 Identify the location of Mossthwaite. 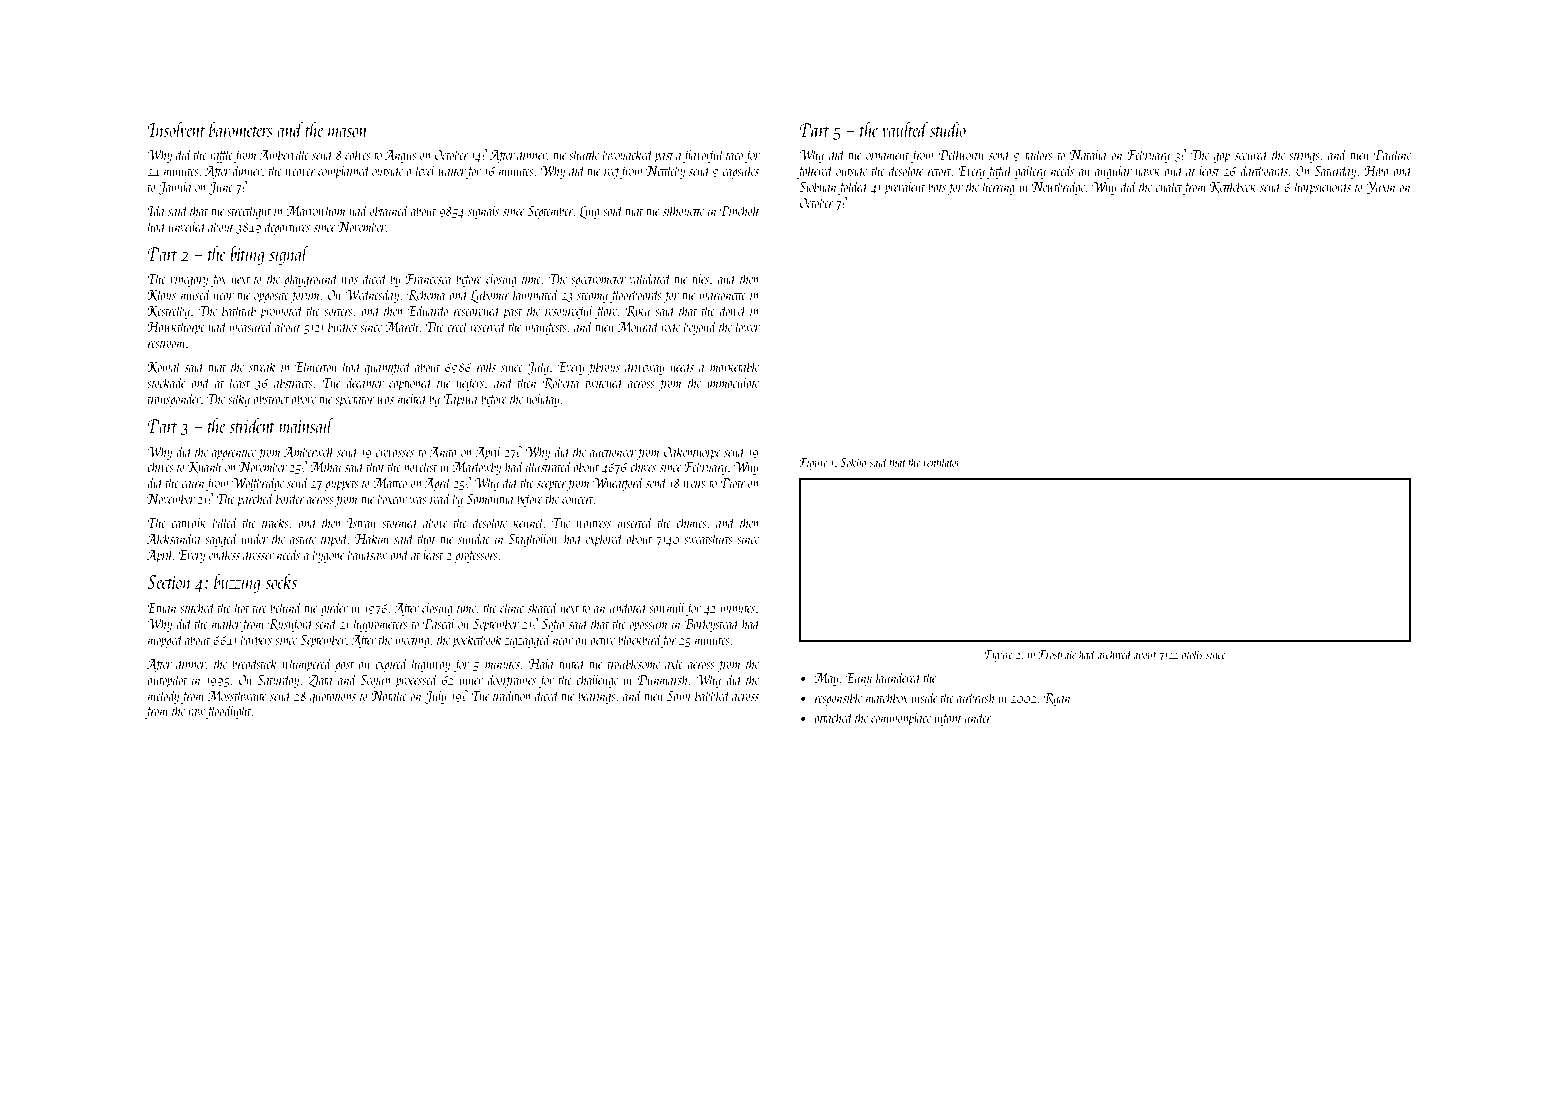
(237, 695).
